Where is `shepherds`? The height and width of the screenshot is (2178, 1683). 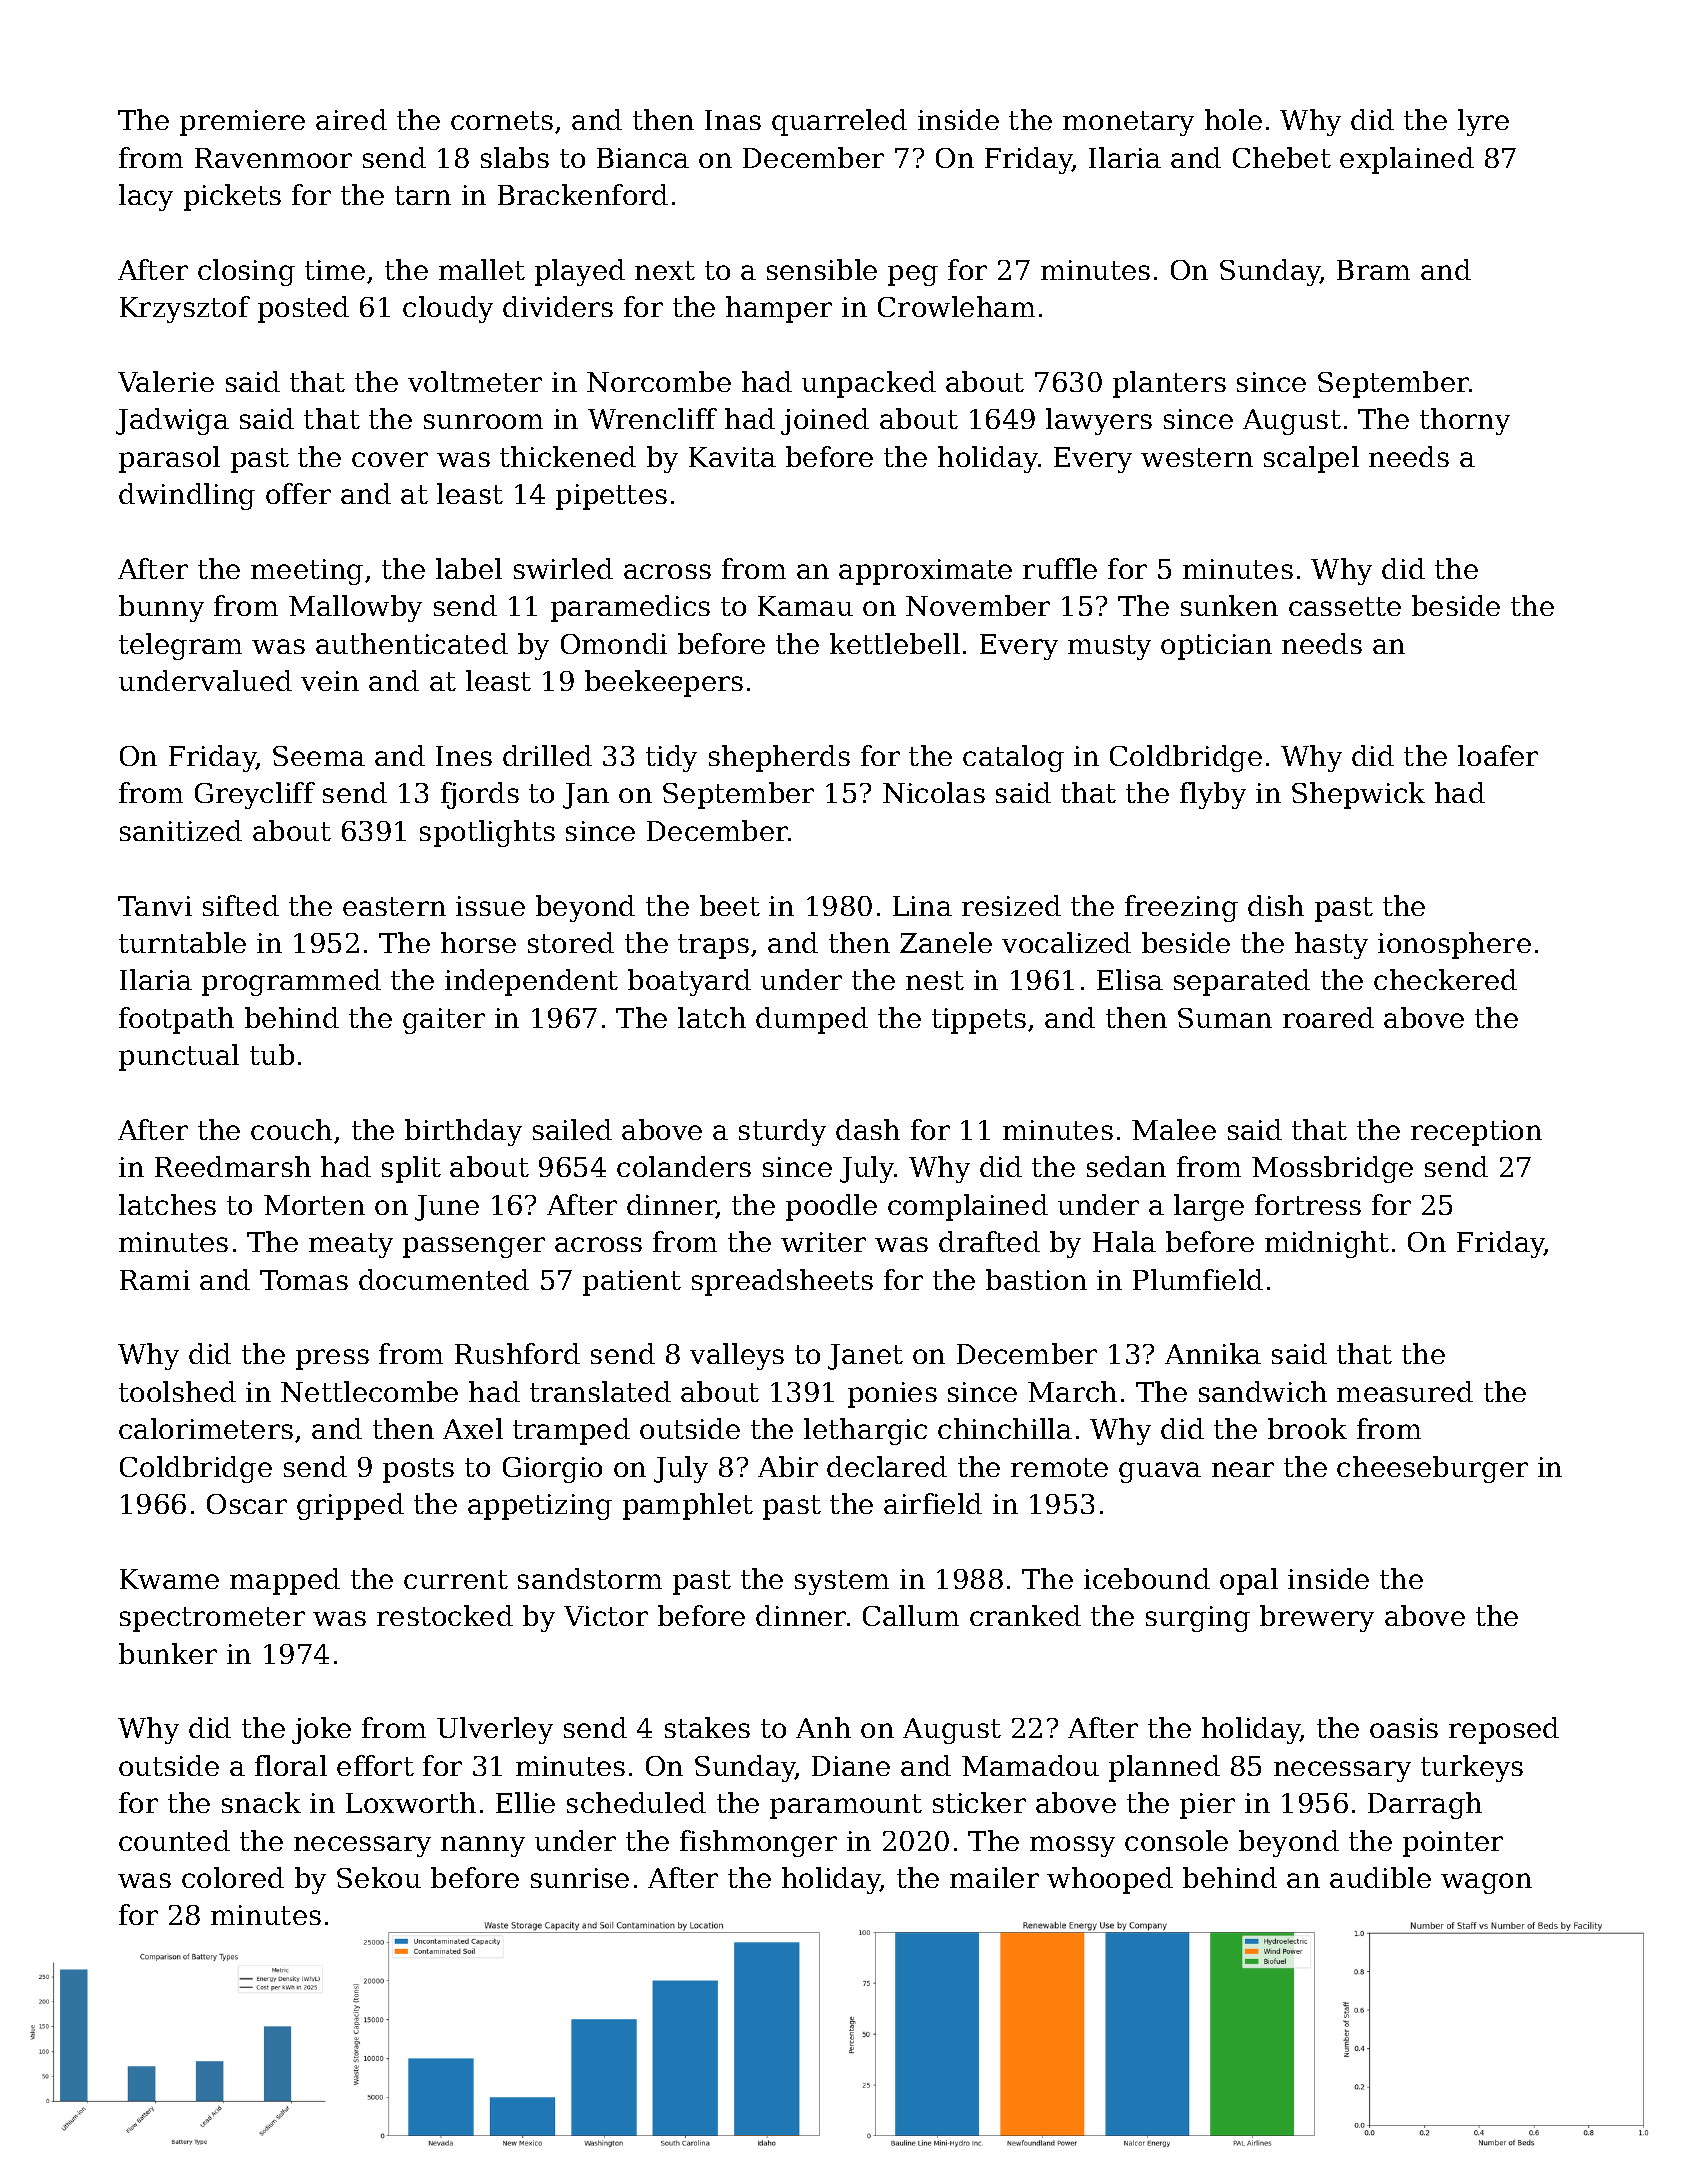 shepherds is located at coordinates (779, 758).
